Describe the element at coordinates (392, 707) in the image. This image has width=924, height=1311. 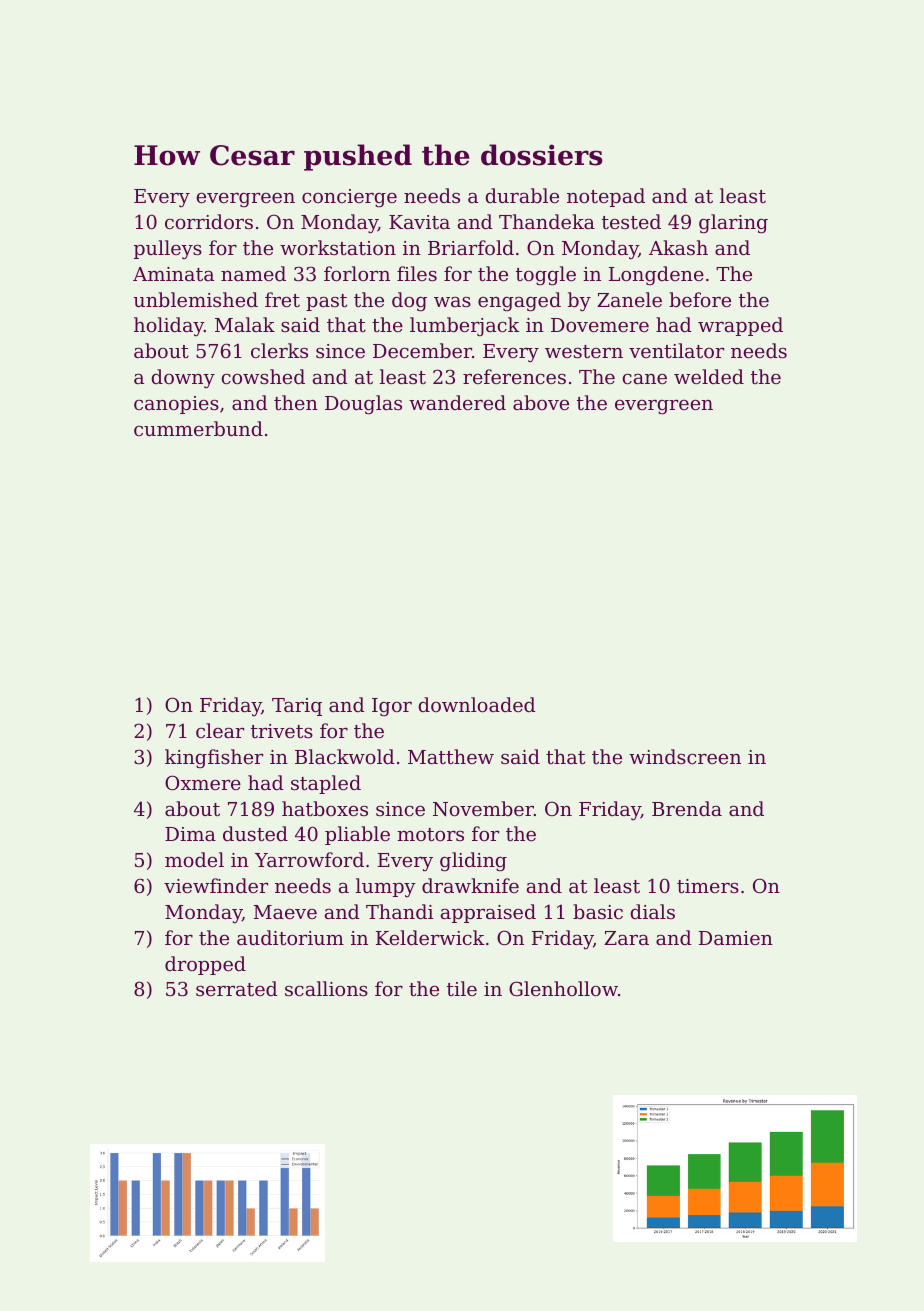
I see `Igor` at that location.
